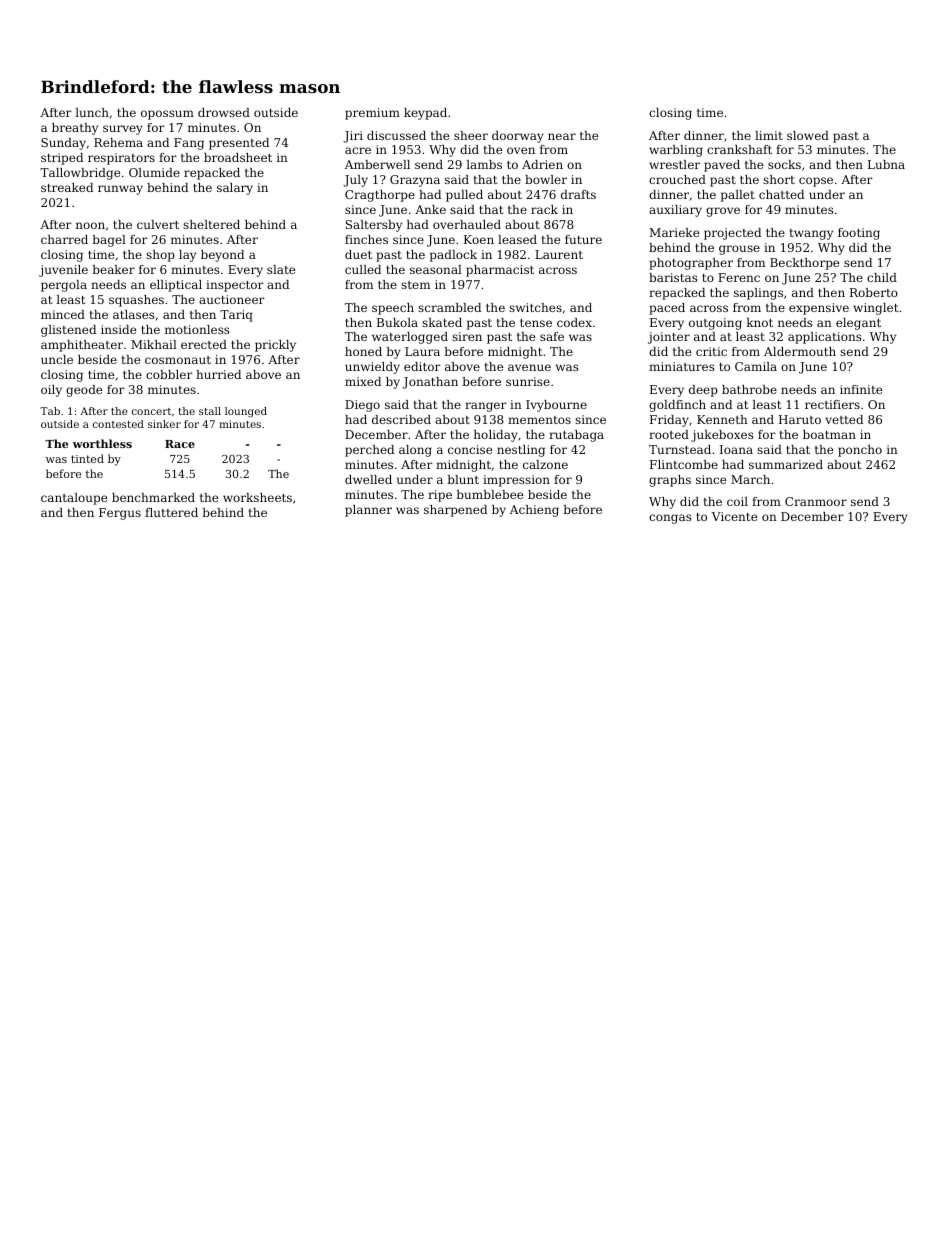 The image size is (952, 1233). I want to click on Camila, so click(756, 366).
